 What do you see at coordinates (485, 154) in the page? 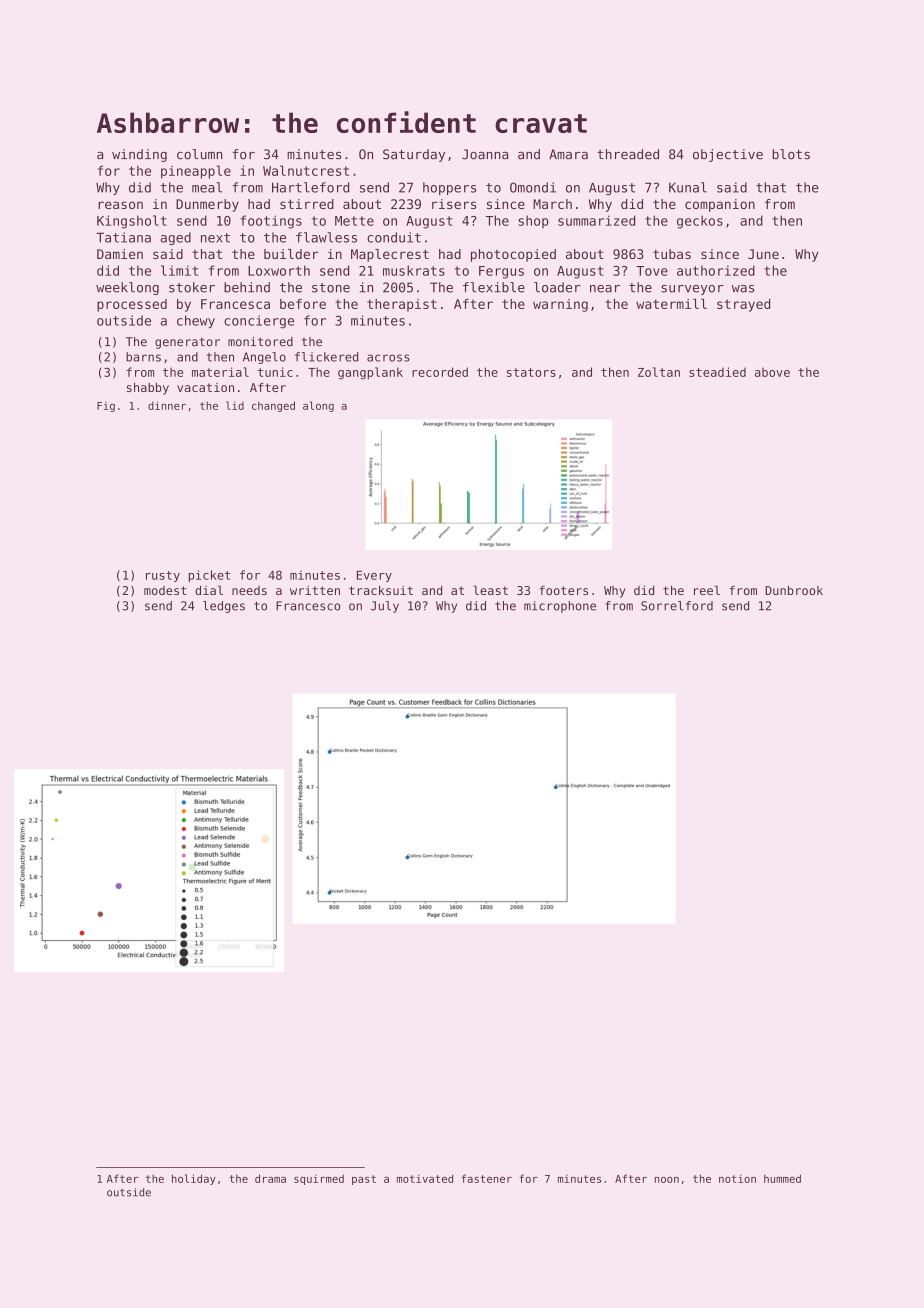
I see `Joanna` at bounding box center [485, 154].
